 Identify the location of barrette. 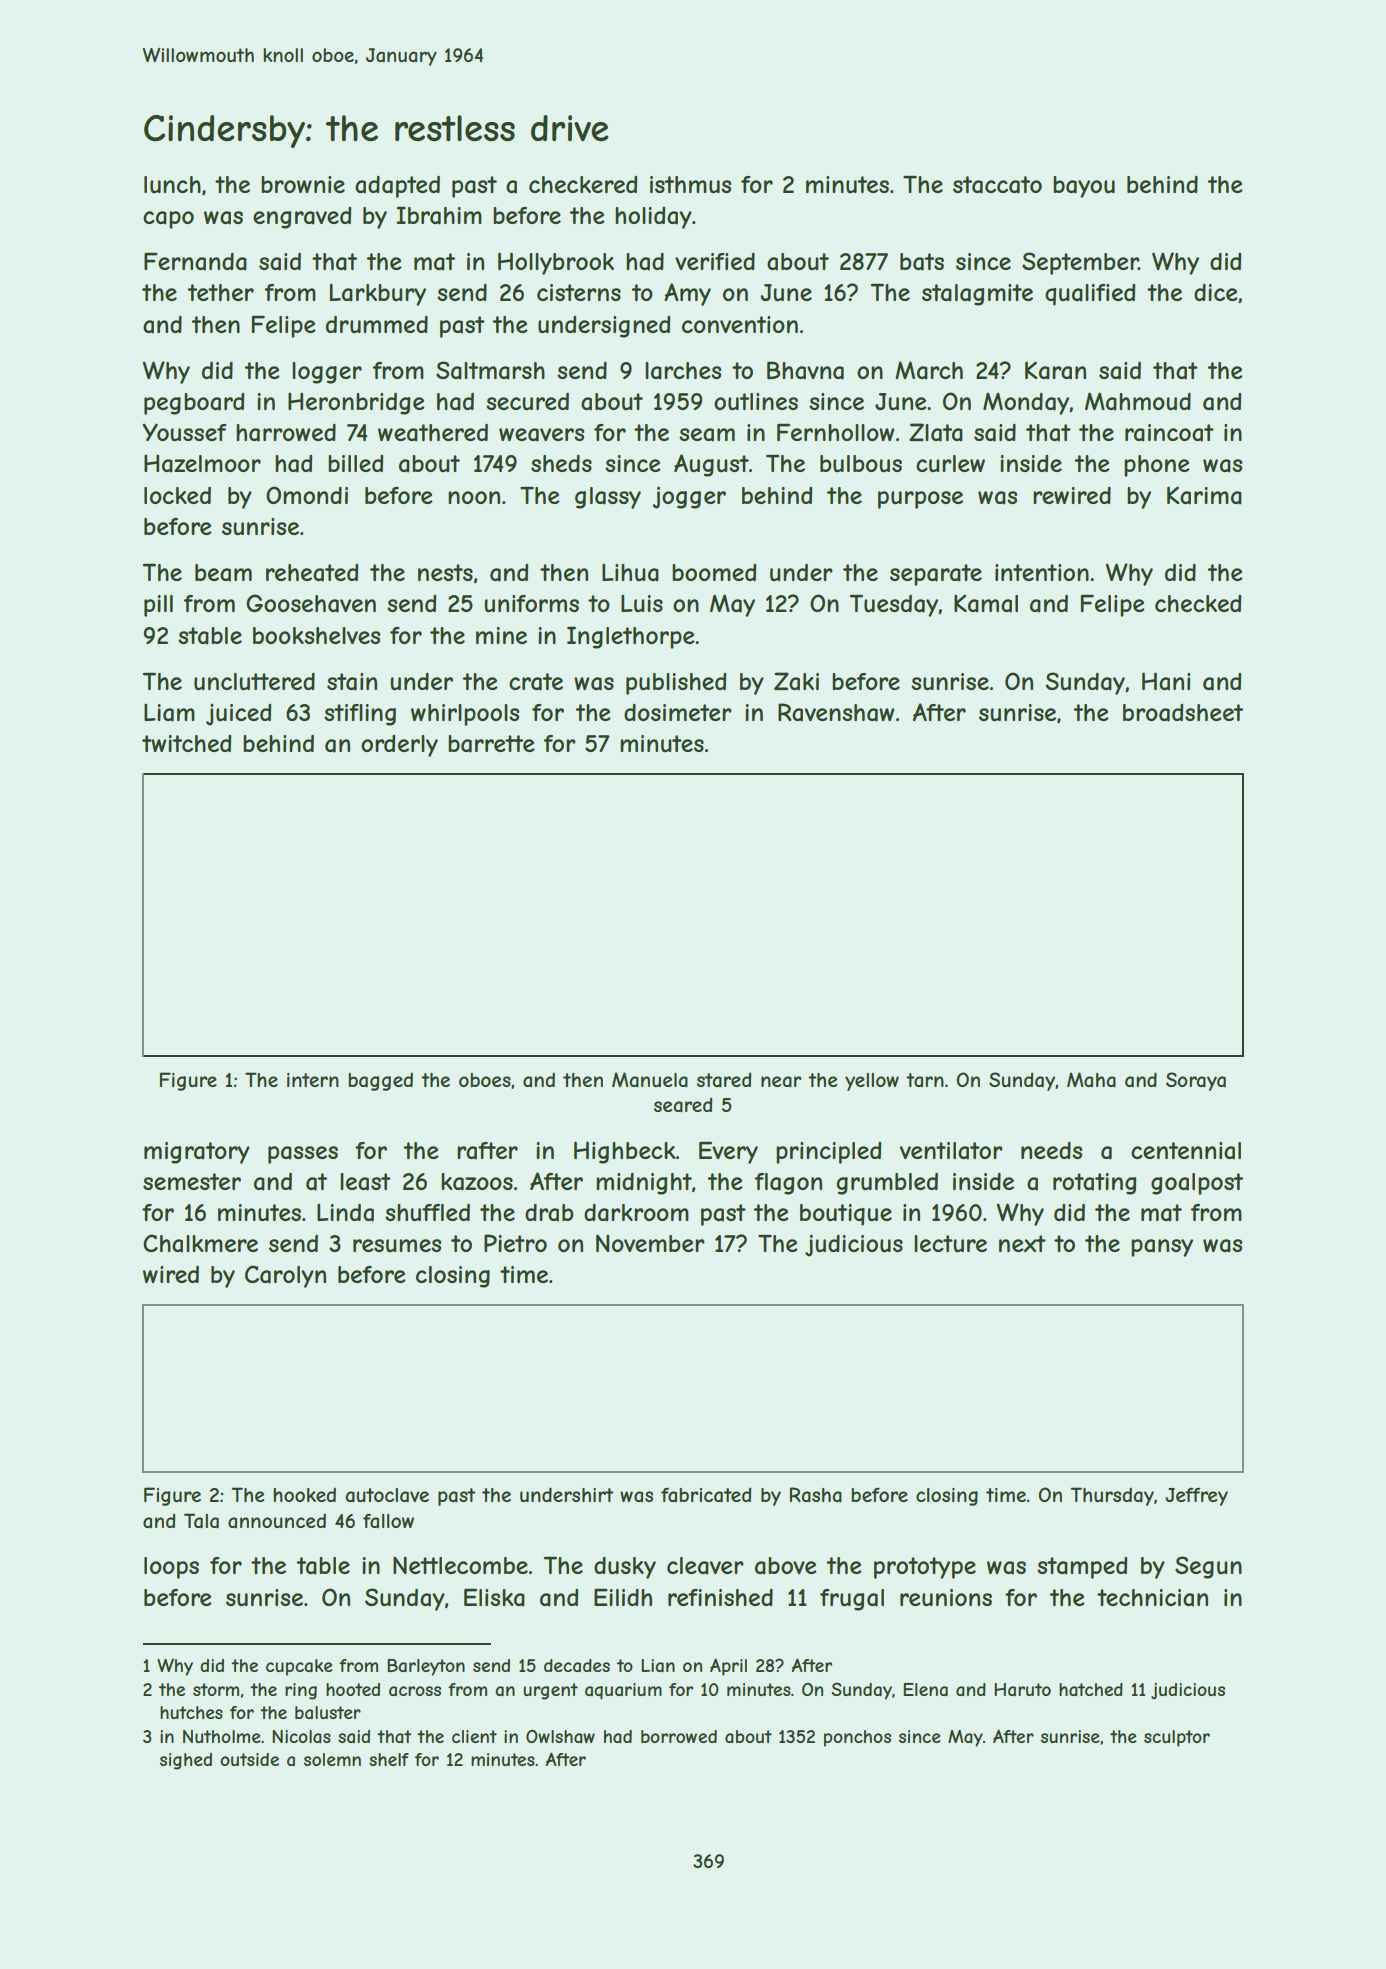
(491, 744).
